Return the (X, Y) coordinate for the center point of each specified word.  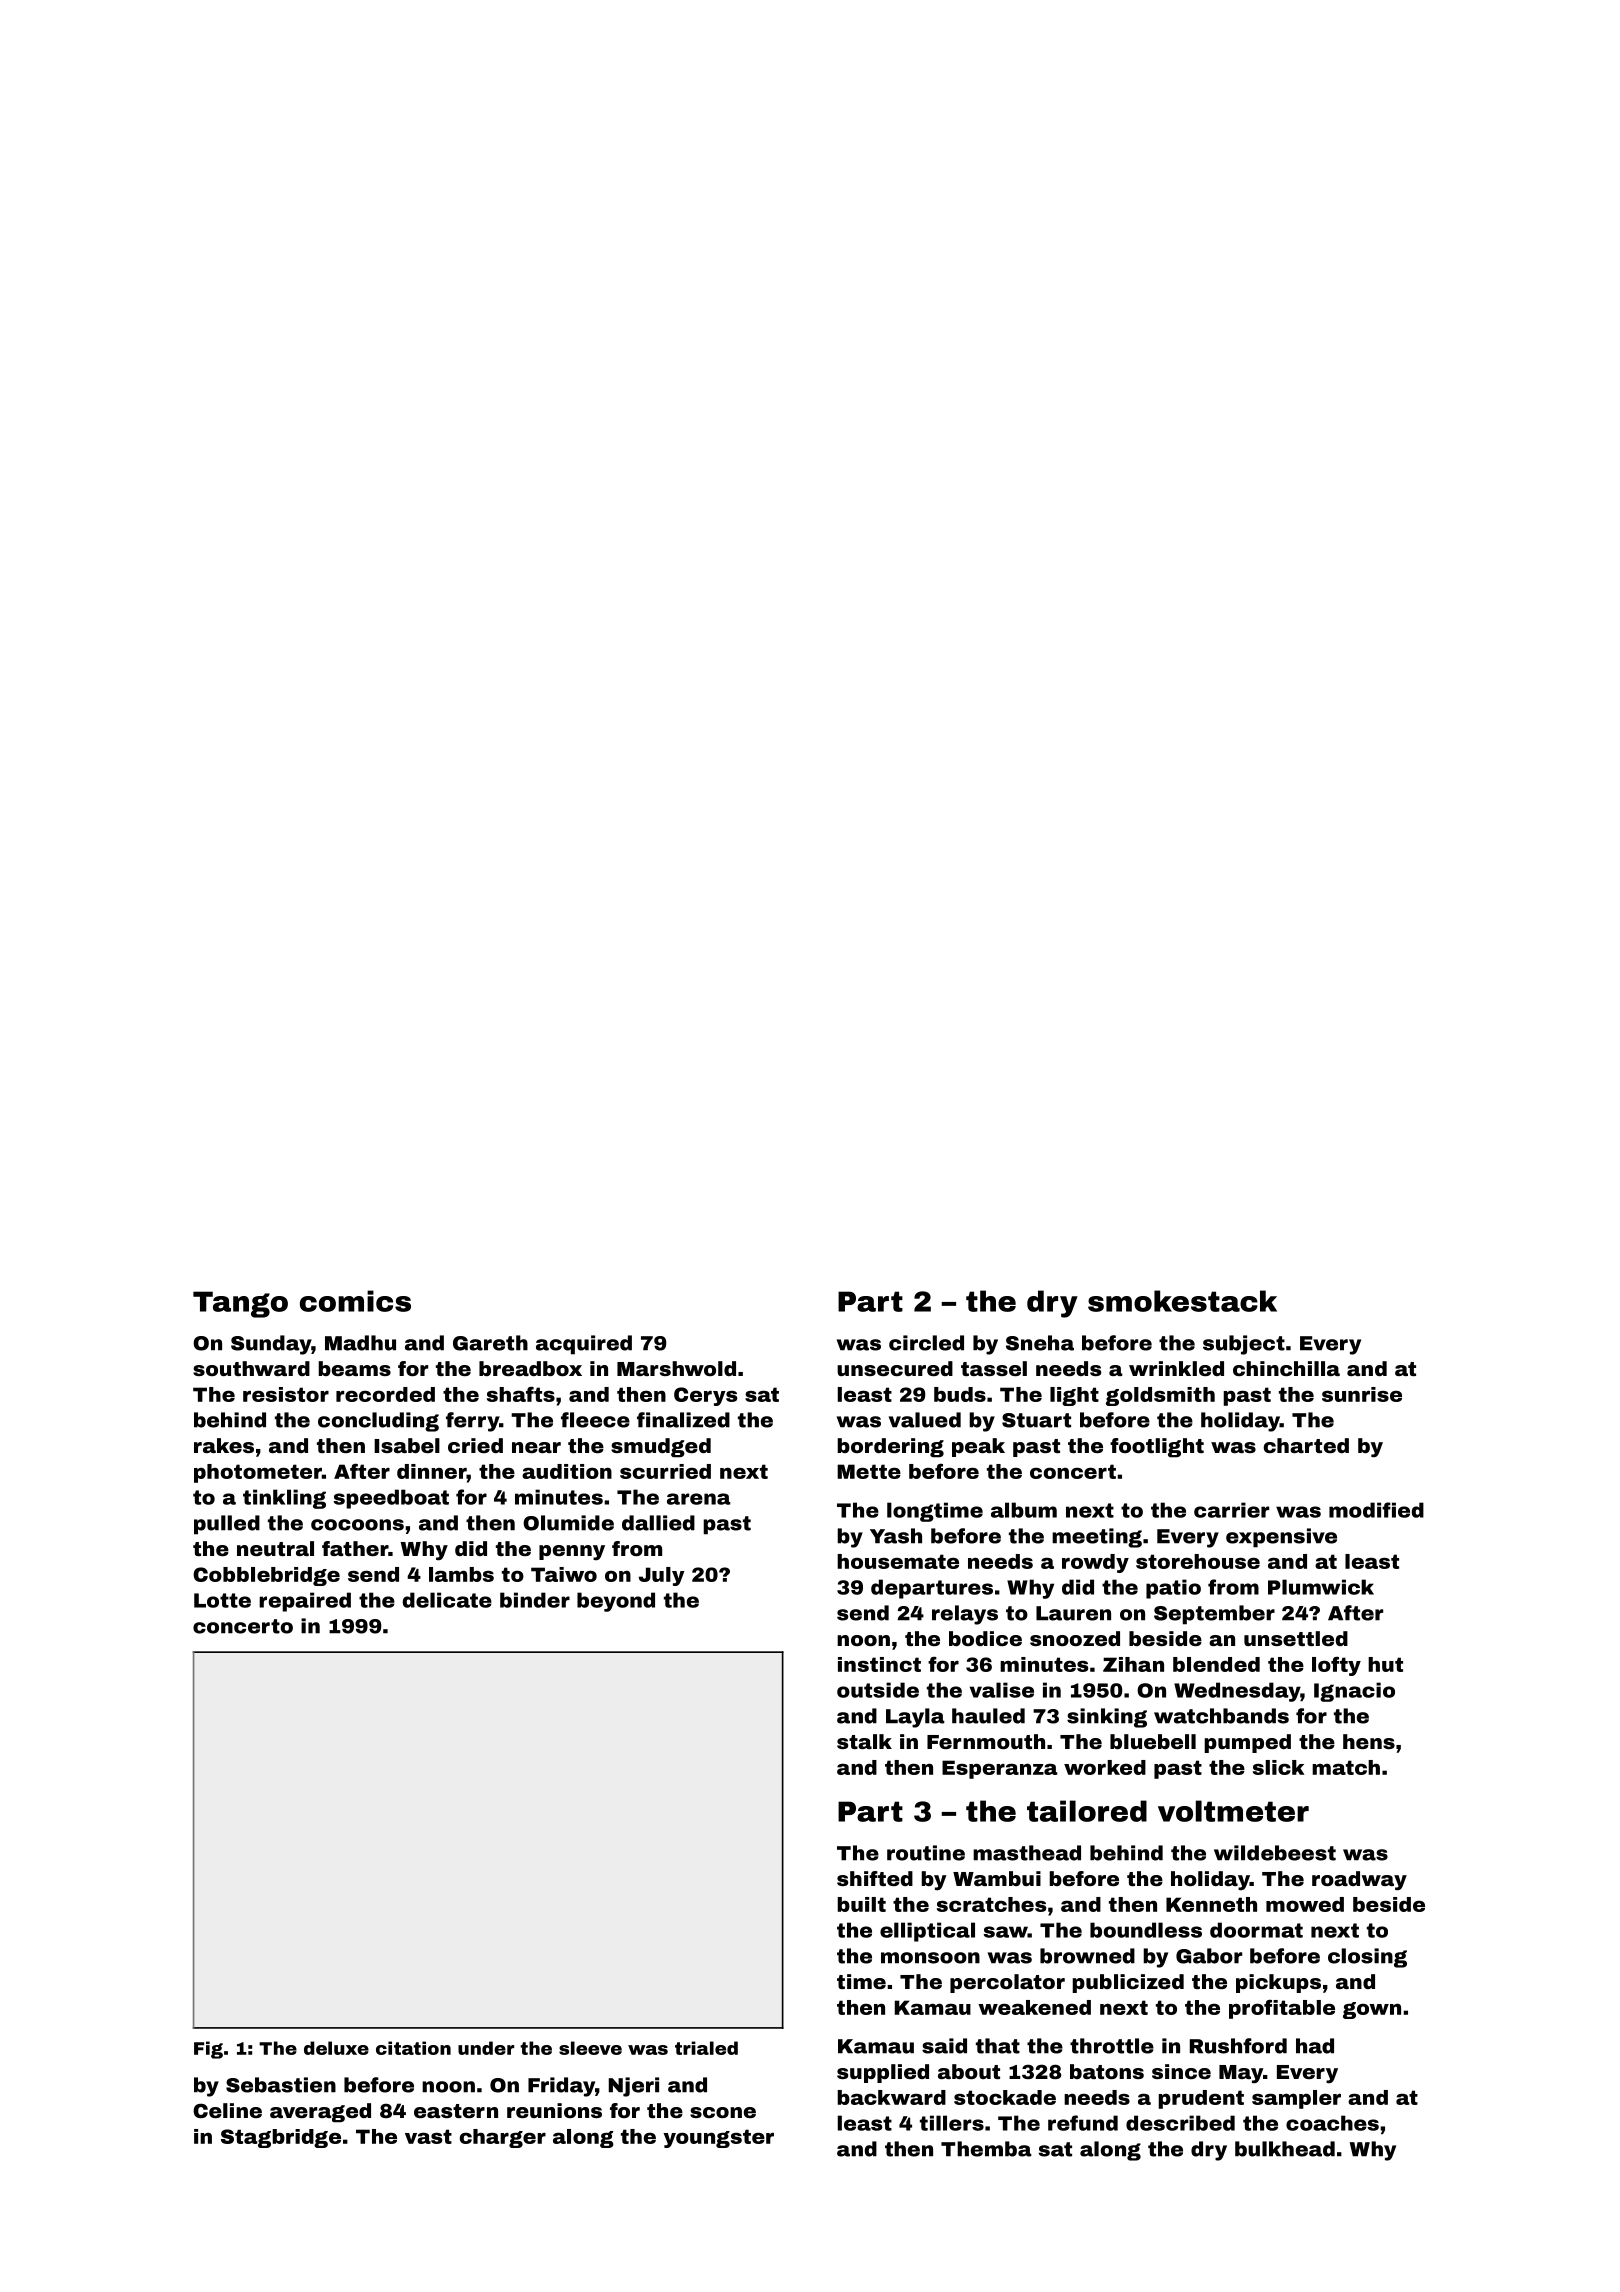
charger (503, 2138)
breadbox (530, 1368)
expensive (1281, 1538)
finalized (683, 1420)
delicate (447, 1600)
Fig (208, 2050)
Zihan (1133, 1664)
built (861, 1904)
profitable (1282, 2009)
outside (878, 1690)
